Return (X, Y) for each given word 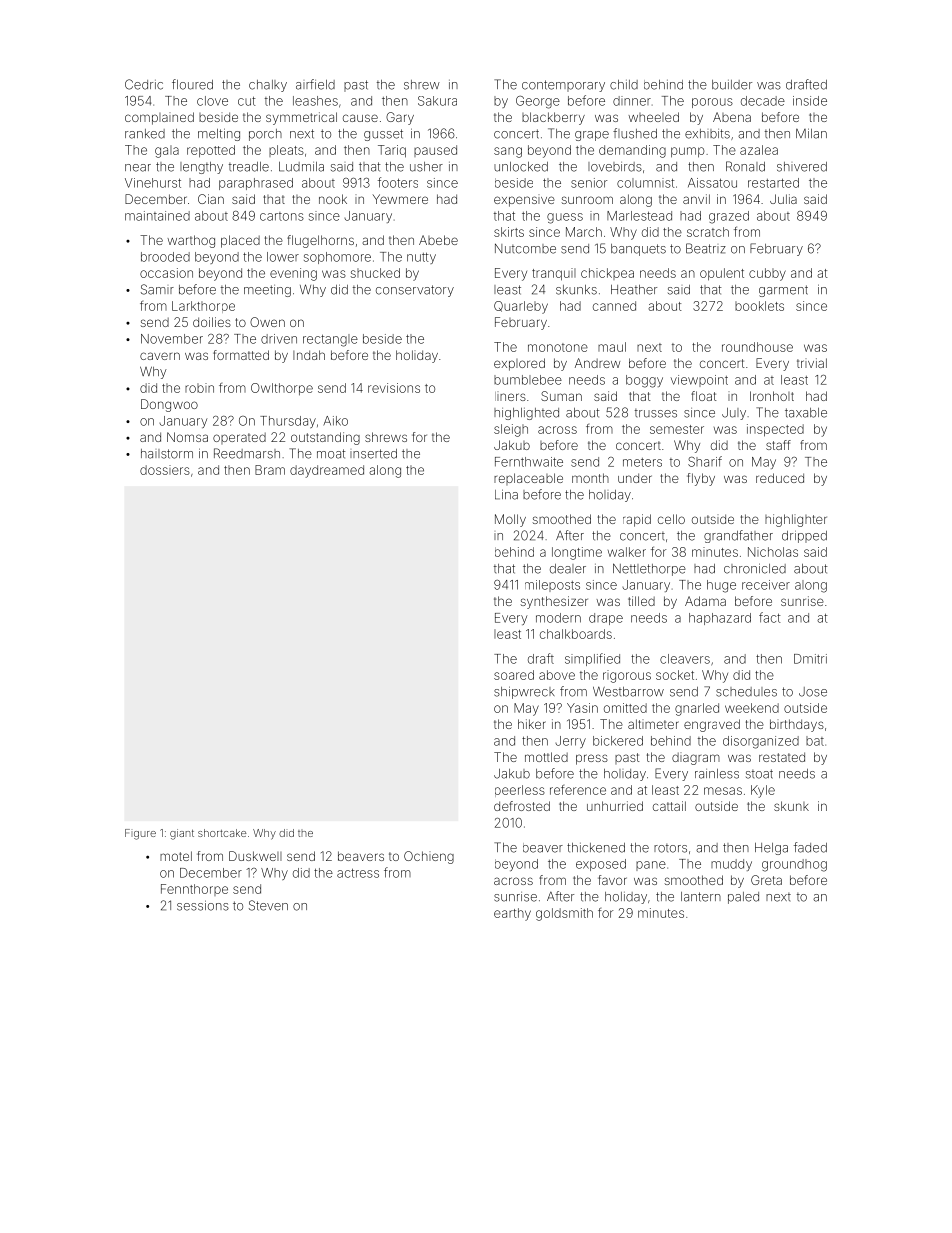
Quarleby (521, 307)
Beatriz (706, 248)
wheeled (653, 117)
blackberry (553, 118)
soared (514, 675)
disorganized (761, 742)
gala (167, 151)
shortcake (222, 833)
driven (279, 339)
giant (182, 834)
